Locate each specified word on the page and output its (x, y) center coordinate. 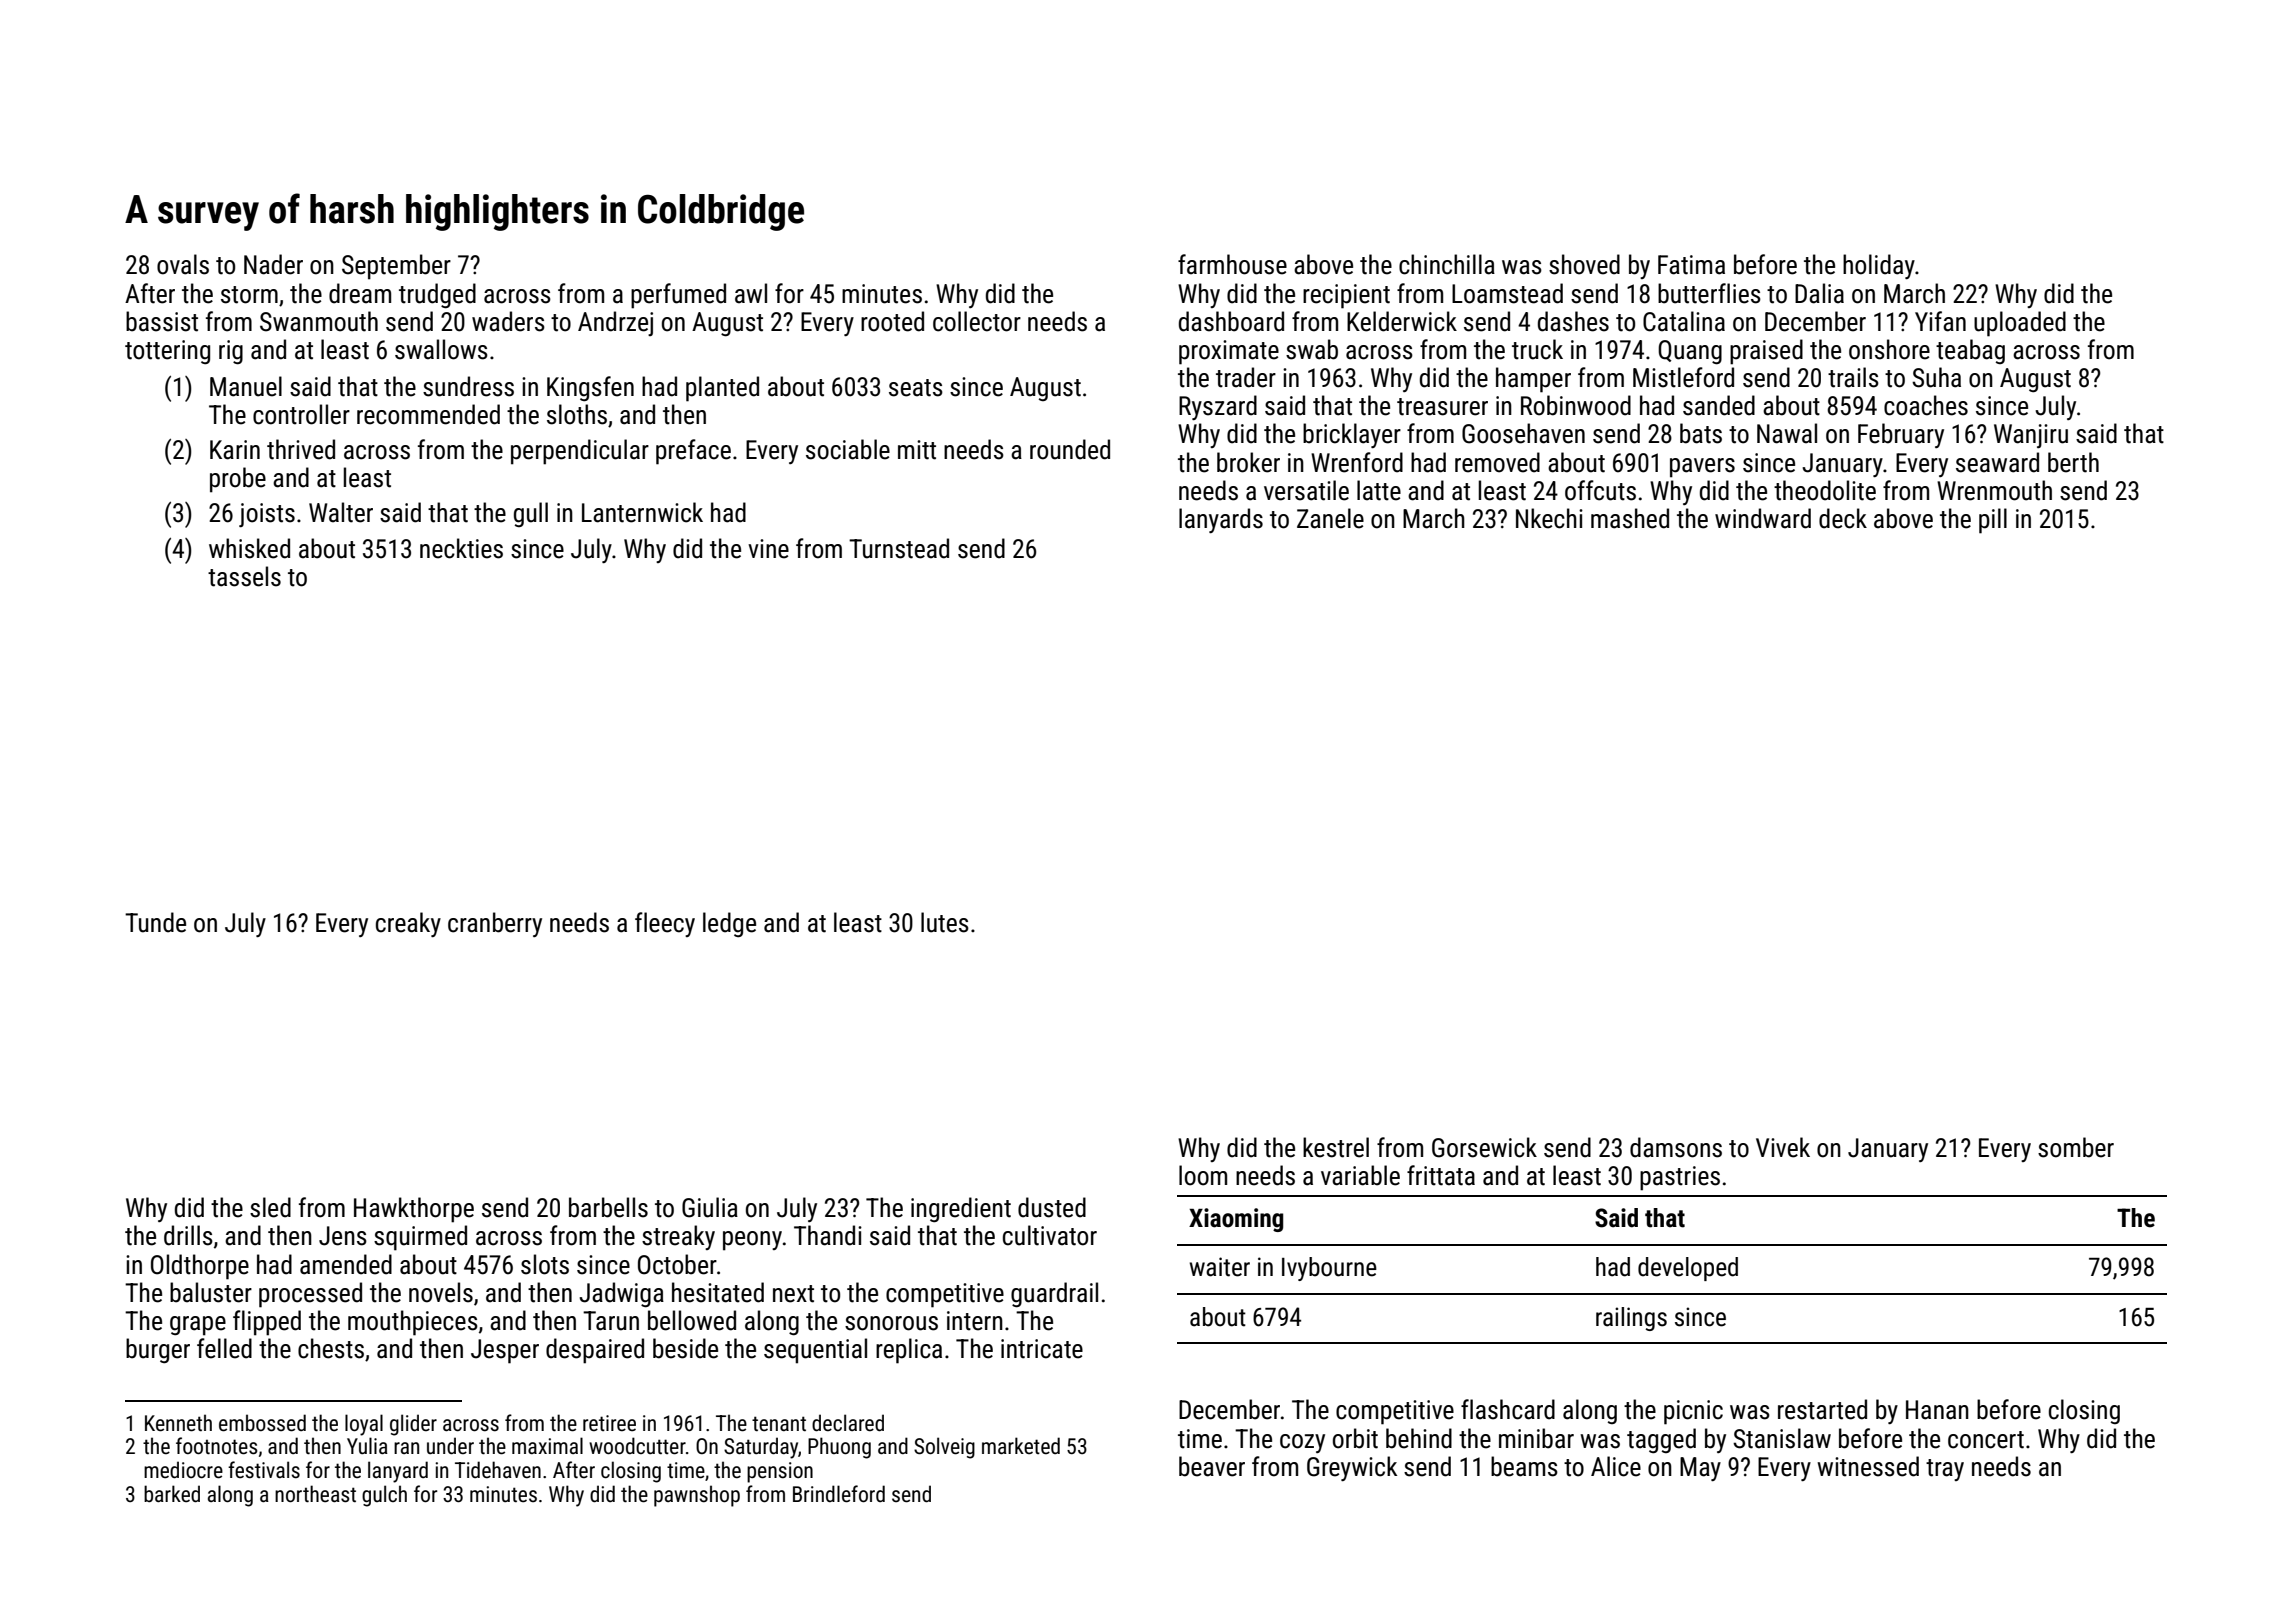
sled (270, 1207)
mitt (917, 450)
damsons (1676, 1147)
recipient (1346, 296)
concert (1986, 1440)
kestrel (1336, 1147)
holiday (1879, 266)
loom (1203, 1175)
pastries (1680, 1178)
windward (1763, 518)
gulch (384, 1496)
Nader (273, 264)
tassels (244, 576)
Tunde (155, 922)
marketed (1021, 1445)
